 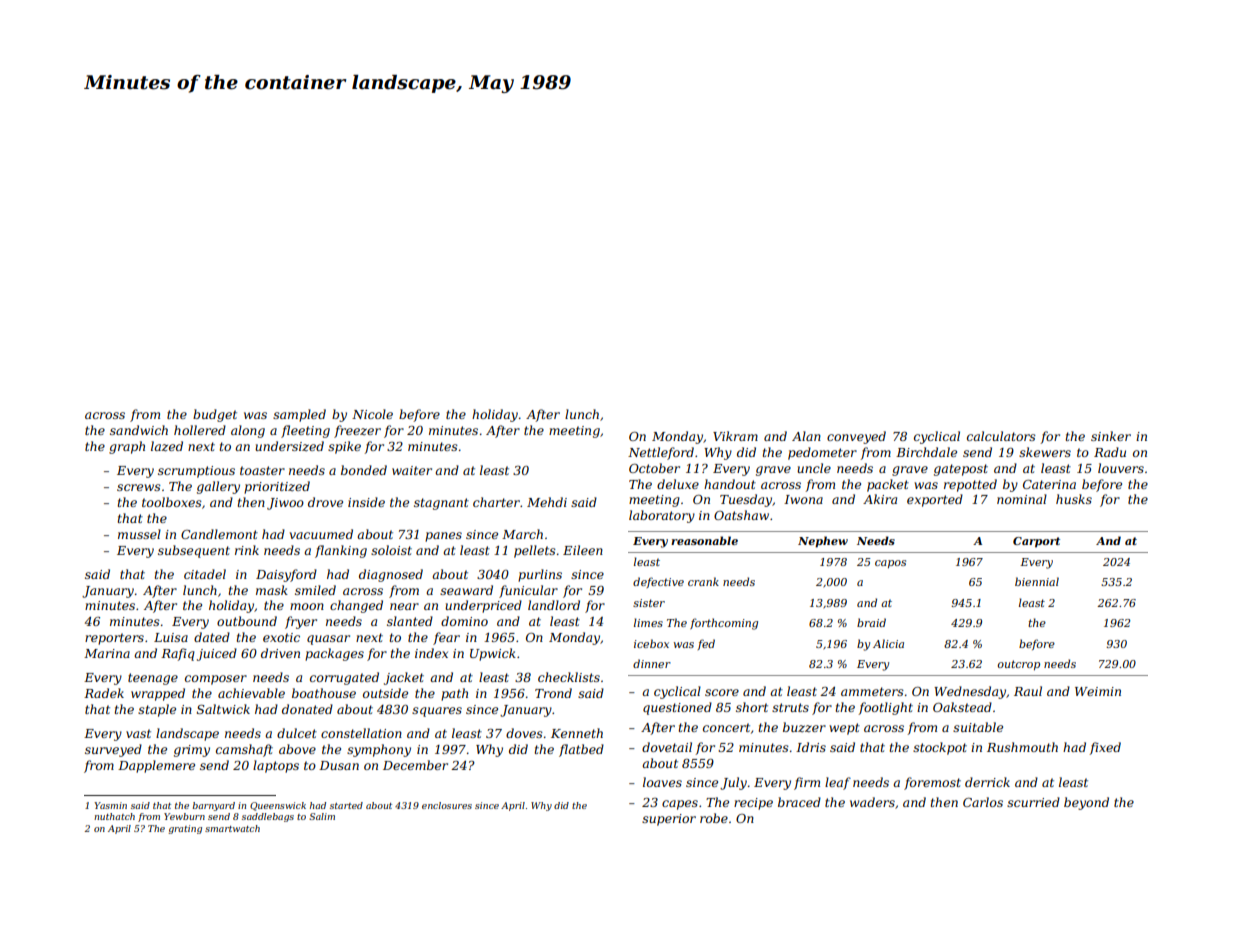 What do you see at coordinates (553, 693) in the image?
I see `Trond` at bounding box center [553, 693].
